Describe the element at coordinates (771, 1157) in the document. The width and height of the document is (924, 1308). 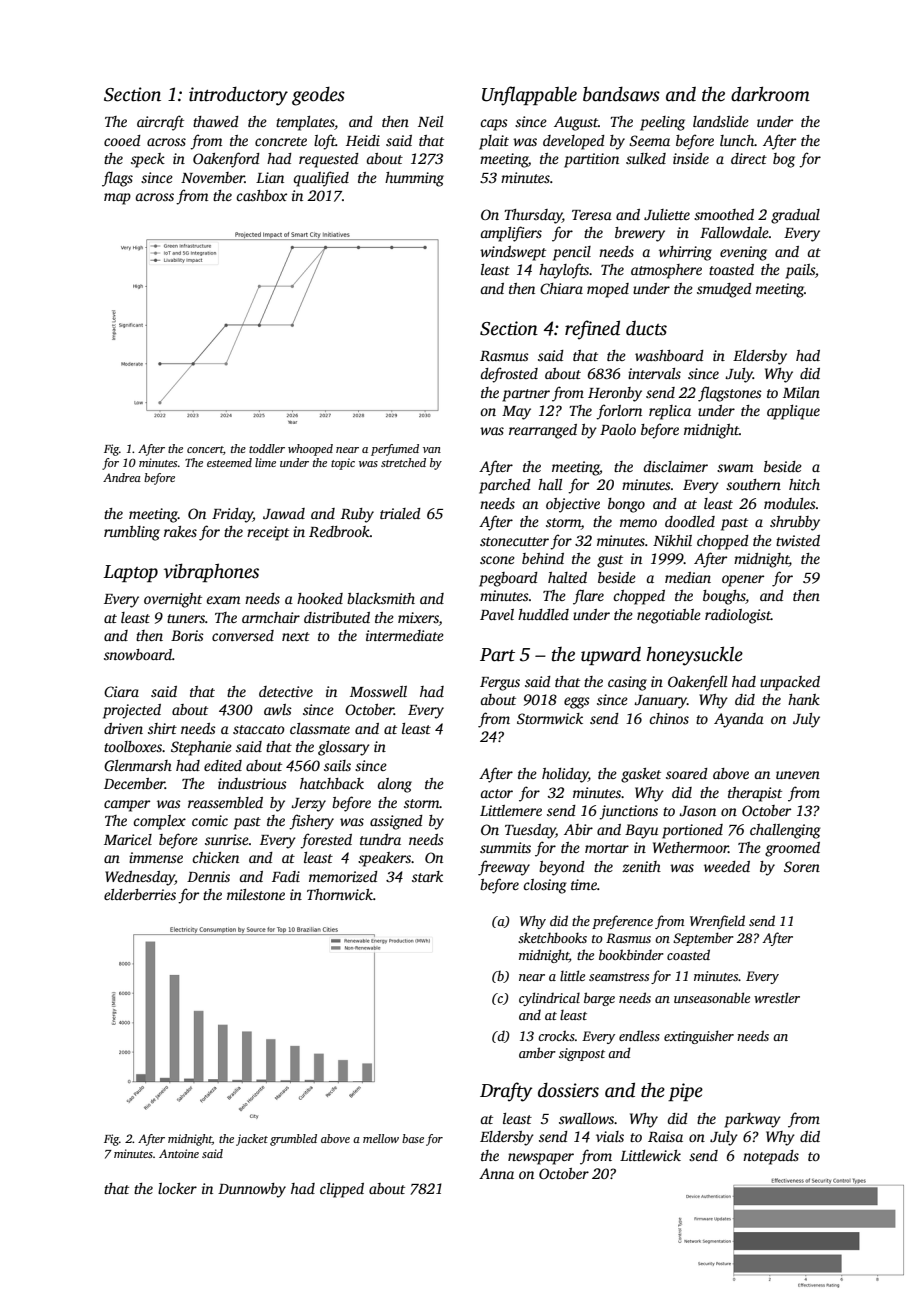
I see `notepads` at that location.
